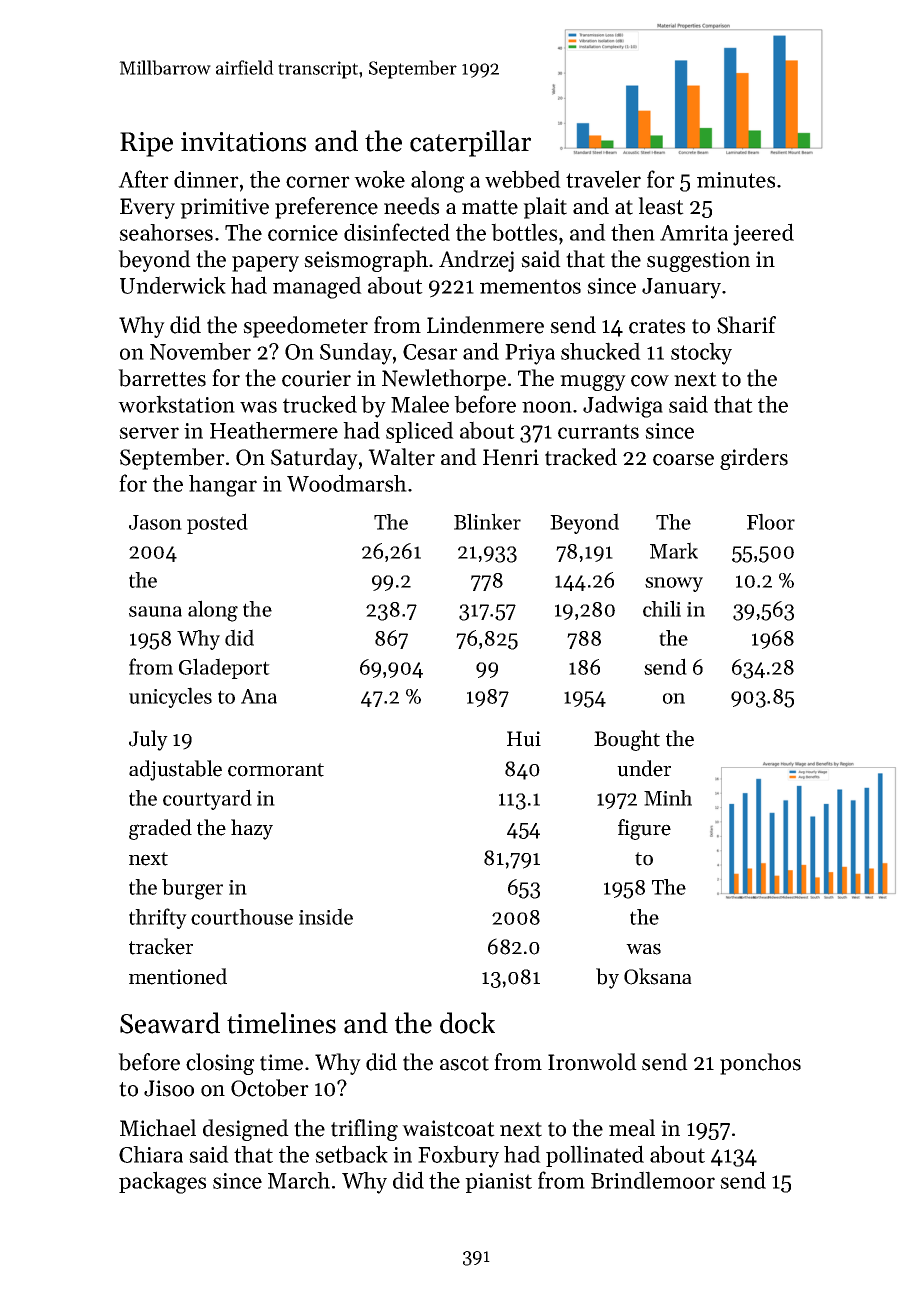  Describe the element at coordinates (162, 1182) in the screenshot. I see `packages` at that location.
